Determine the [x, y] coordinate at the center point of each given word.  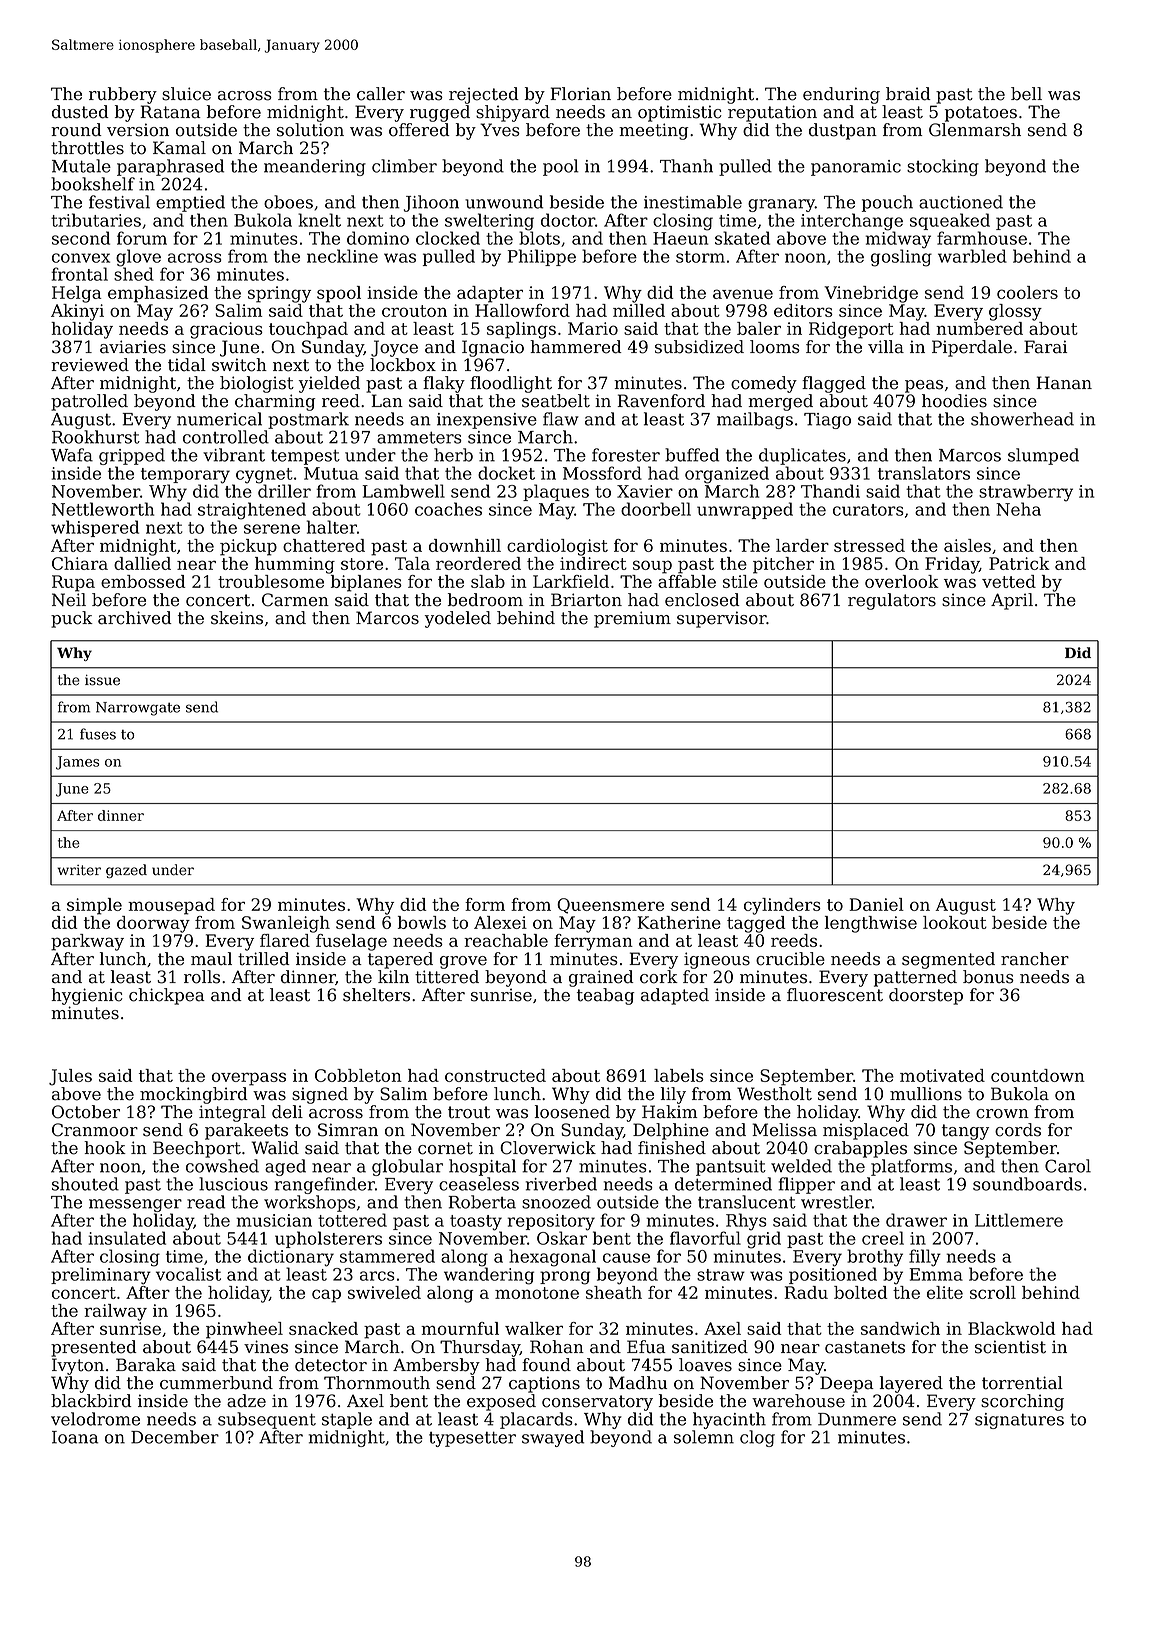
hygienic [86, 996]
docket [506, 473]
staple [347, 1420]
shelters [376, 995]
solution [310, 130]
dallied [142, 563]
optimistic [679, 113]
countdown [1038, 1075]
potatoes [981, 114]
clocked [448, 238]
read [206, 1202]
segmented [948, 960]
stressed [869, 545]
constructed [495, 1075]
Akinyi [77, 312]
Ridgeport [851, 330]
